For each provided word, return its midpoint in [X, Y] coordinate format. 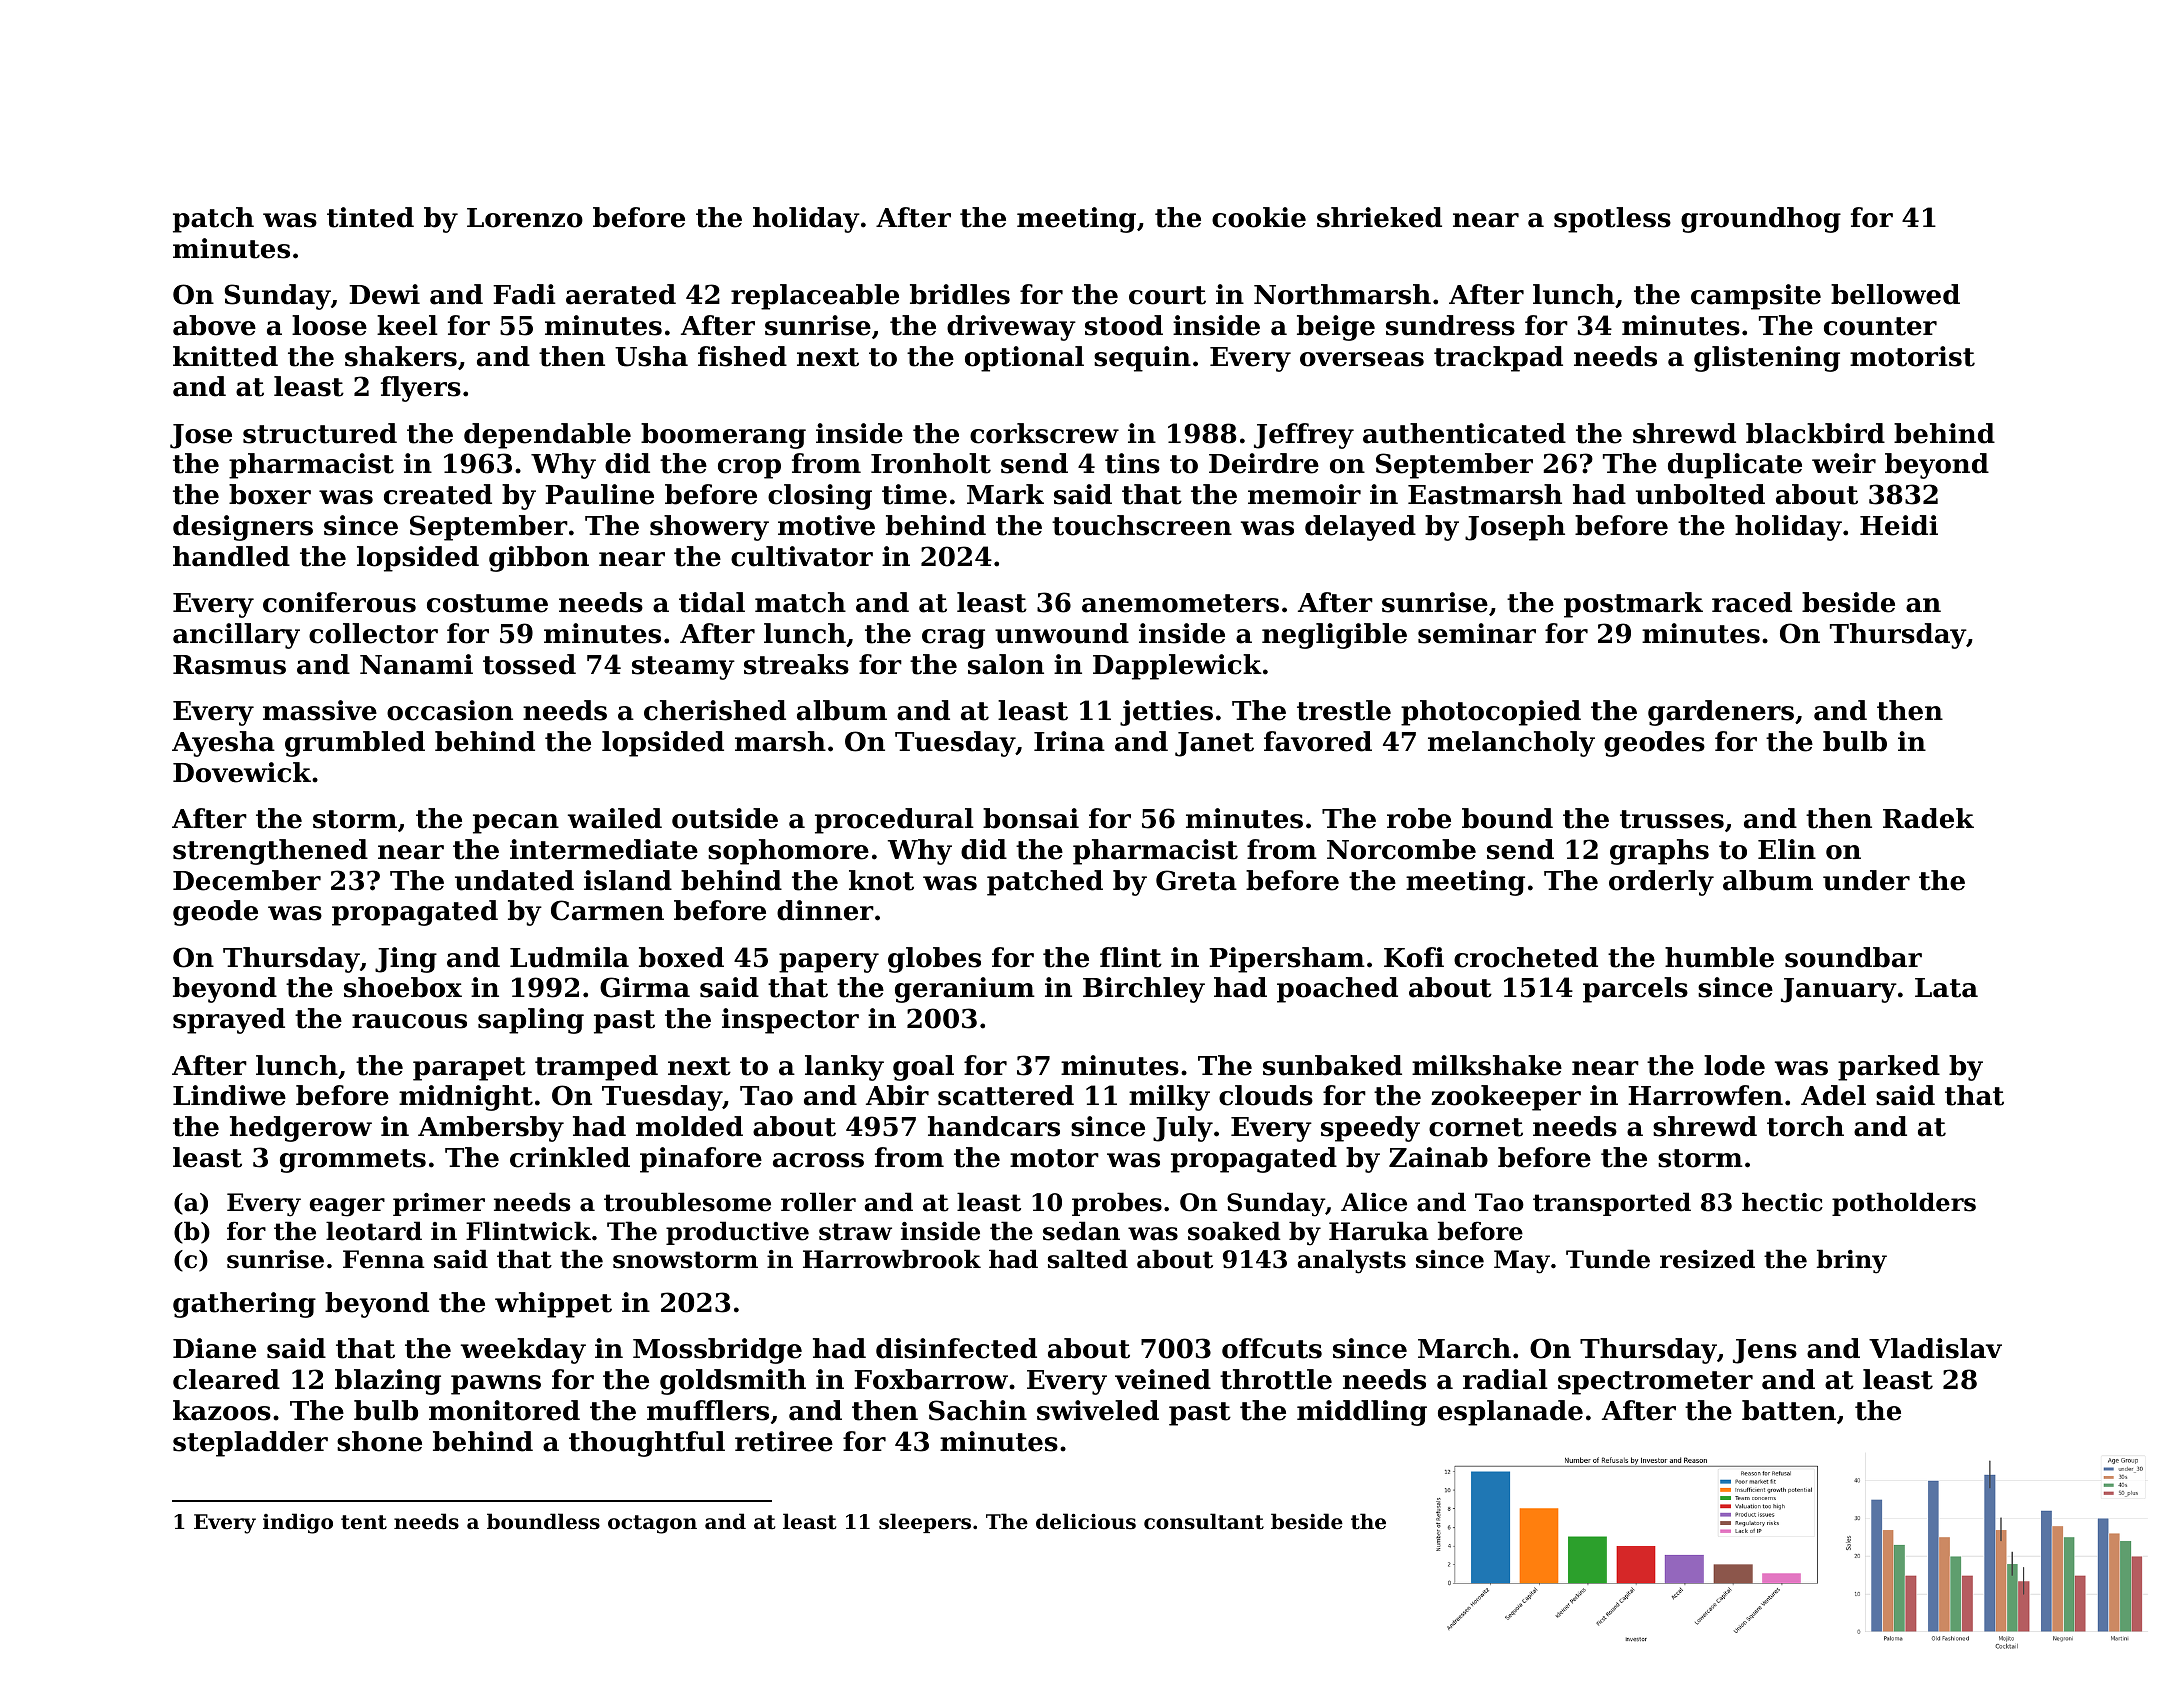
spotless [1612, 220]
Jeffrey [1304, 436]
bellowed [1895, 294]
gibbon [539, 559]
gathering [244, 1305]
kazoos [222, 1410]
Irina [1069, 741]
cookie [1259, 217]
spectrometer [1655, 1383]
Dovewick [242, 772]
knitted [225, 356]
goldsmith [733, 1382]
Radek [1928, 818]
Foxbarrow [931, 1379]
